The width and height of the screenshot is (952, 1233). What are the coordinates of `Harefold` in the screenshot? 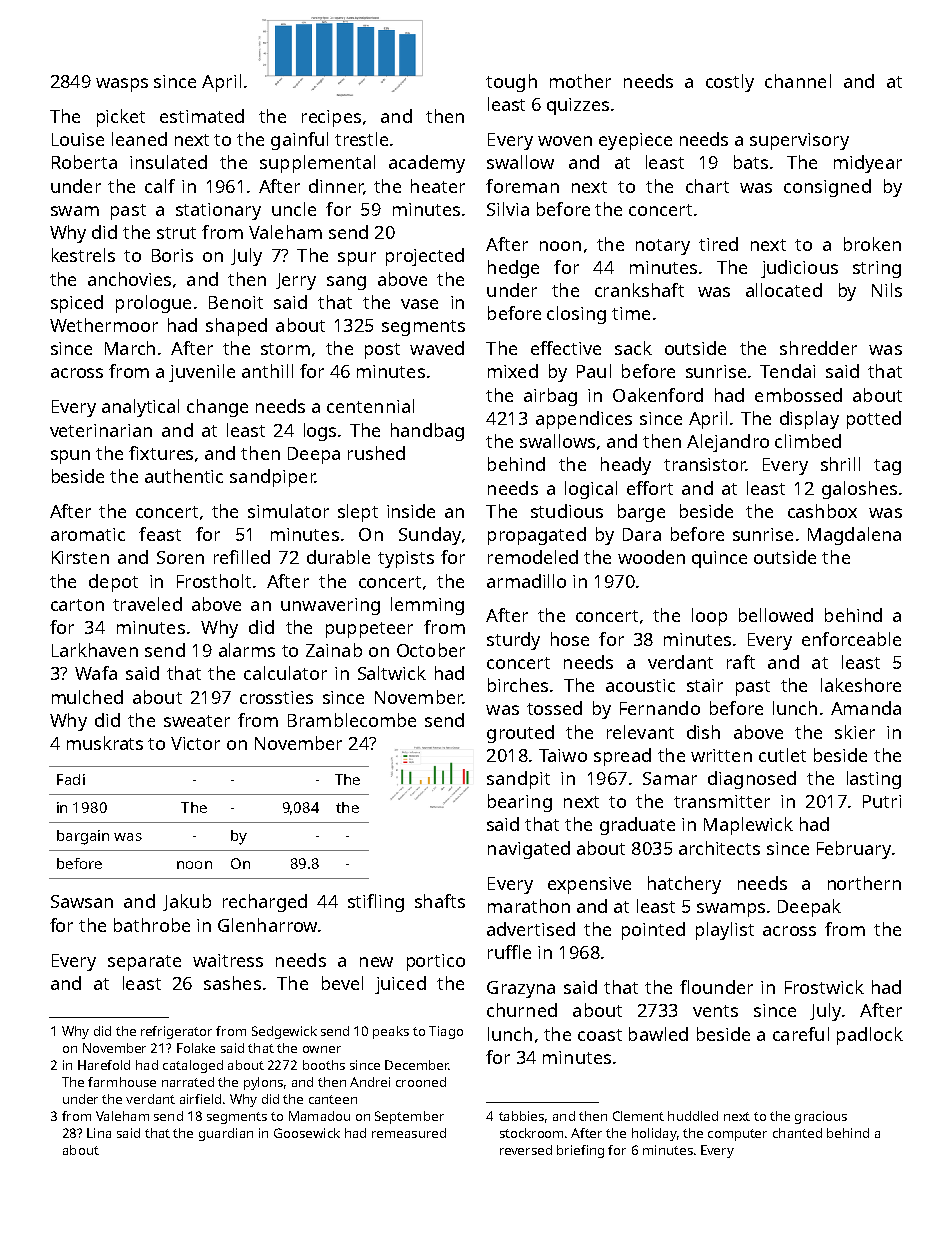 It's located at (104, 1065).
